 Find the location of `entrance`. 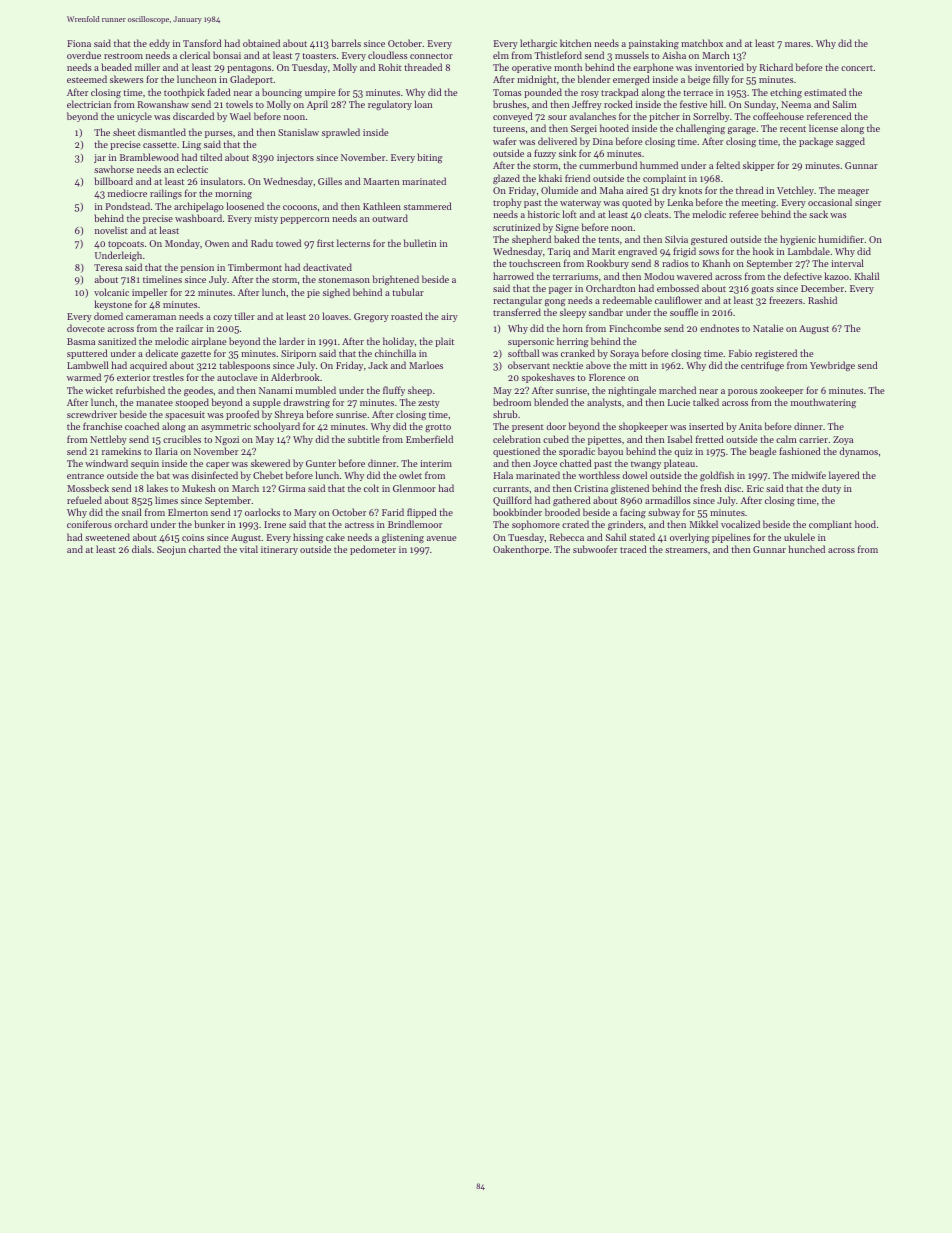

entrance is located at coordinates (85, 476).
